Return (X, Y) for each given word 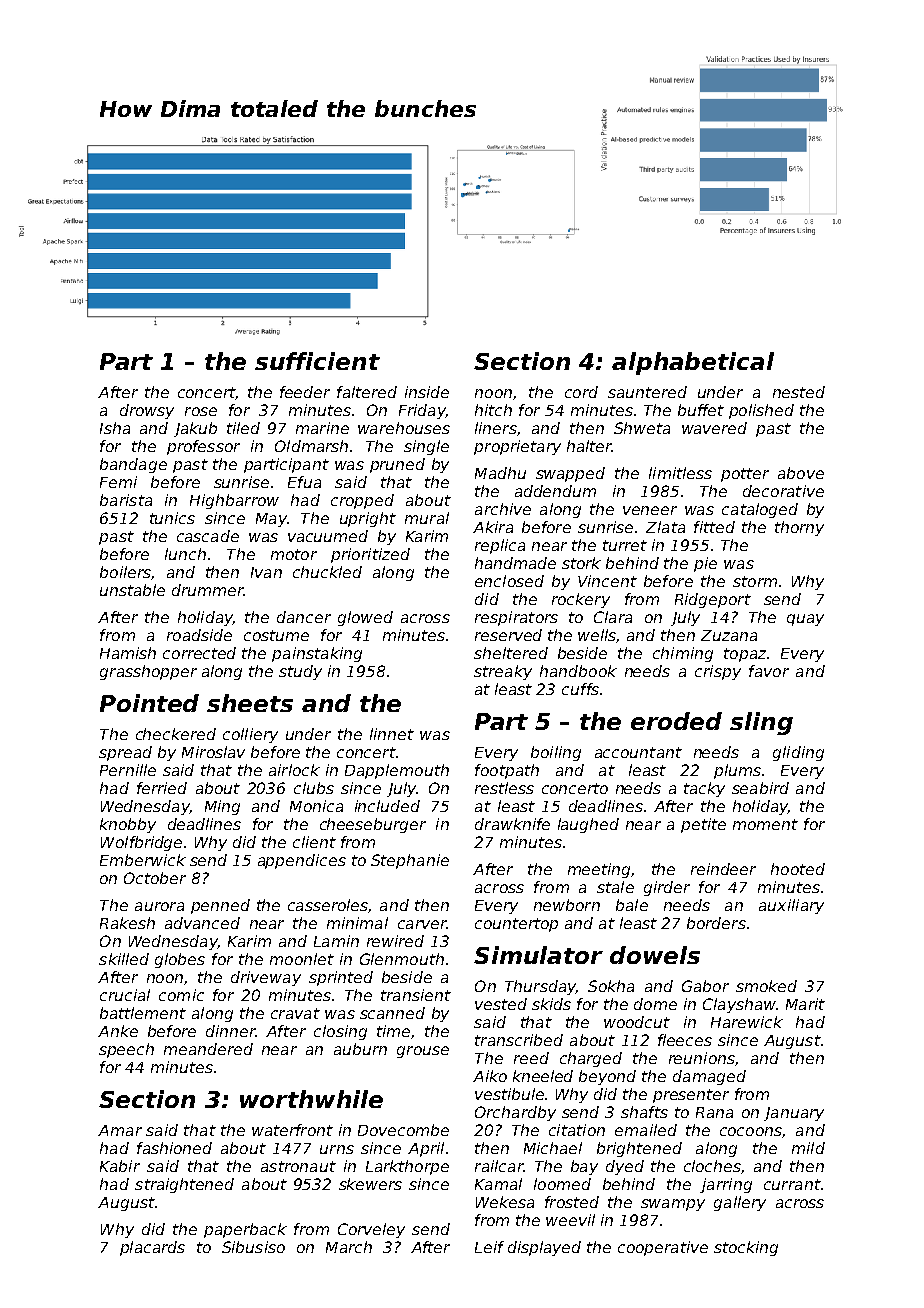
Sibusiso (253, 1247)
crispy (718, 672)
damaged (709, 1077)
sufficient (317, 361)
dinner (230, 1031)
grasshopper (148, 672)
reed (531, 1058)
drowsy (147, 411)
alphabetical (693, 363)
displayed (544, 1248)
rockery (581, 600)
